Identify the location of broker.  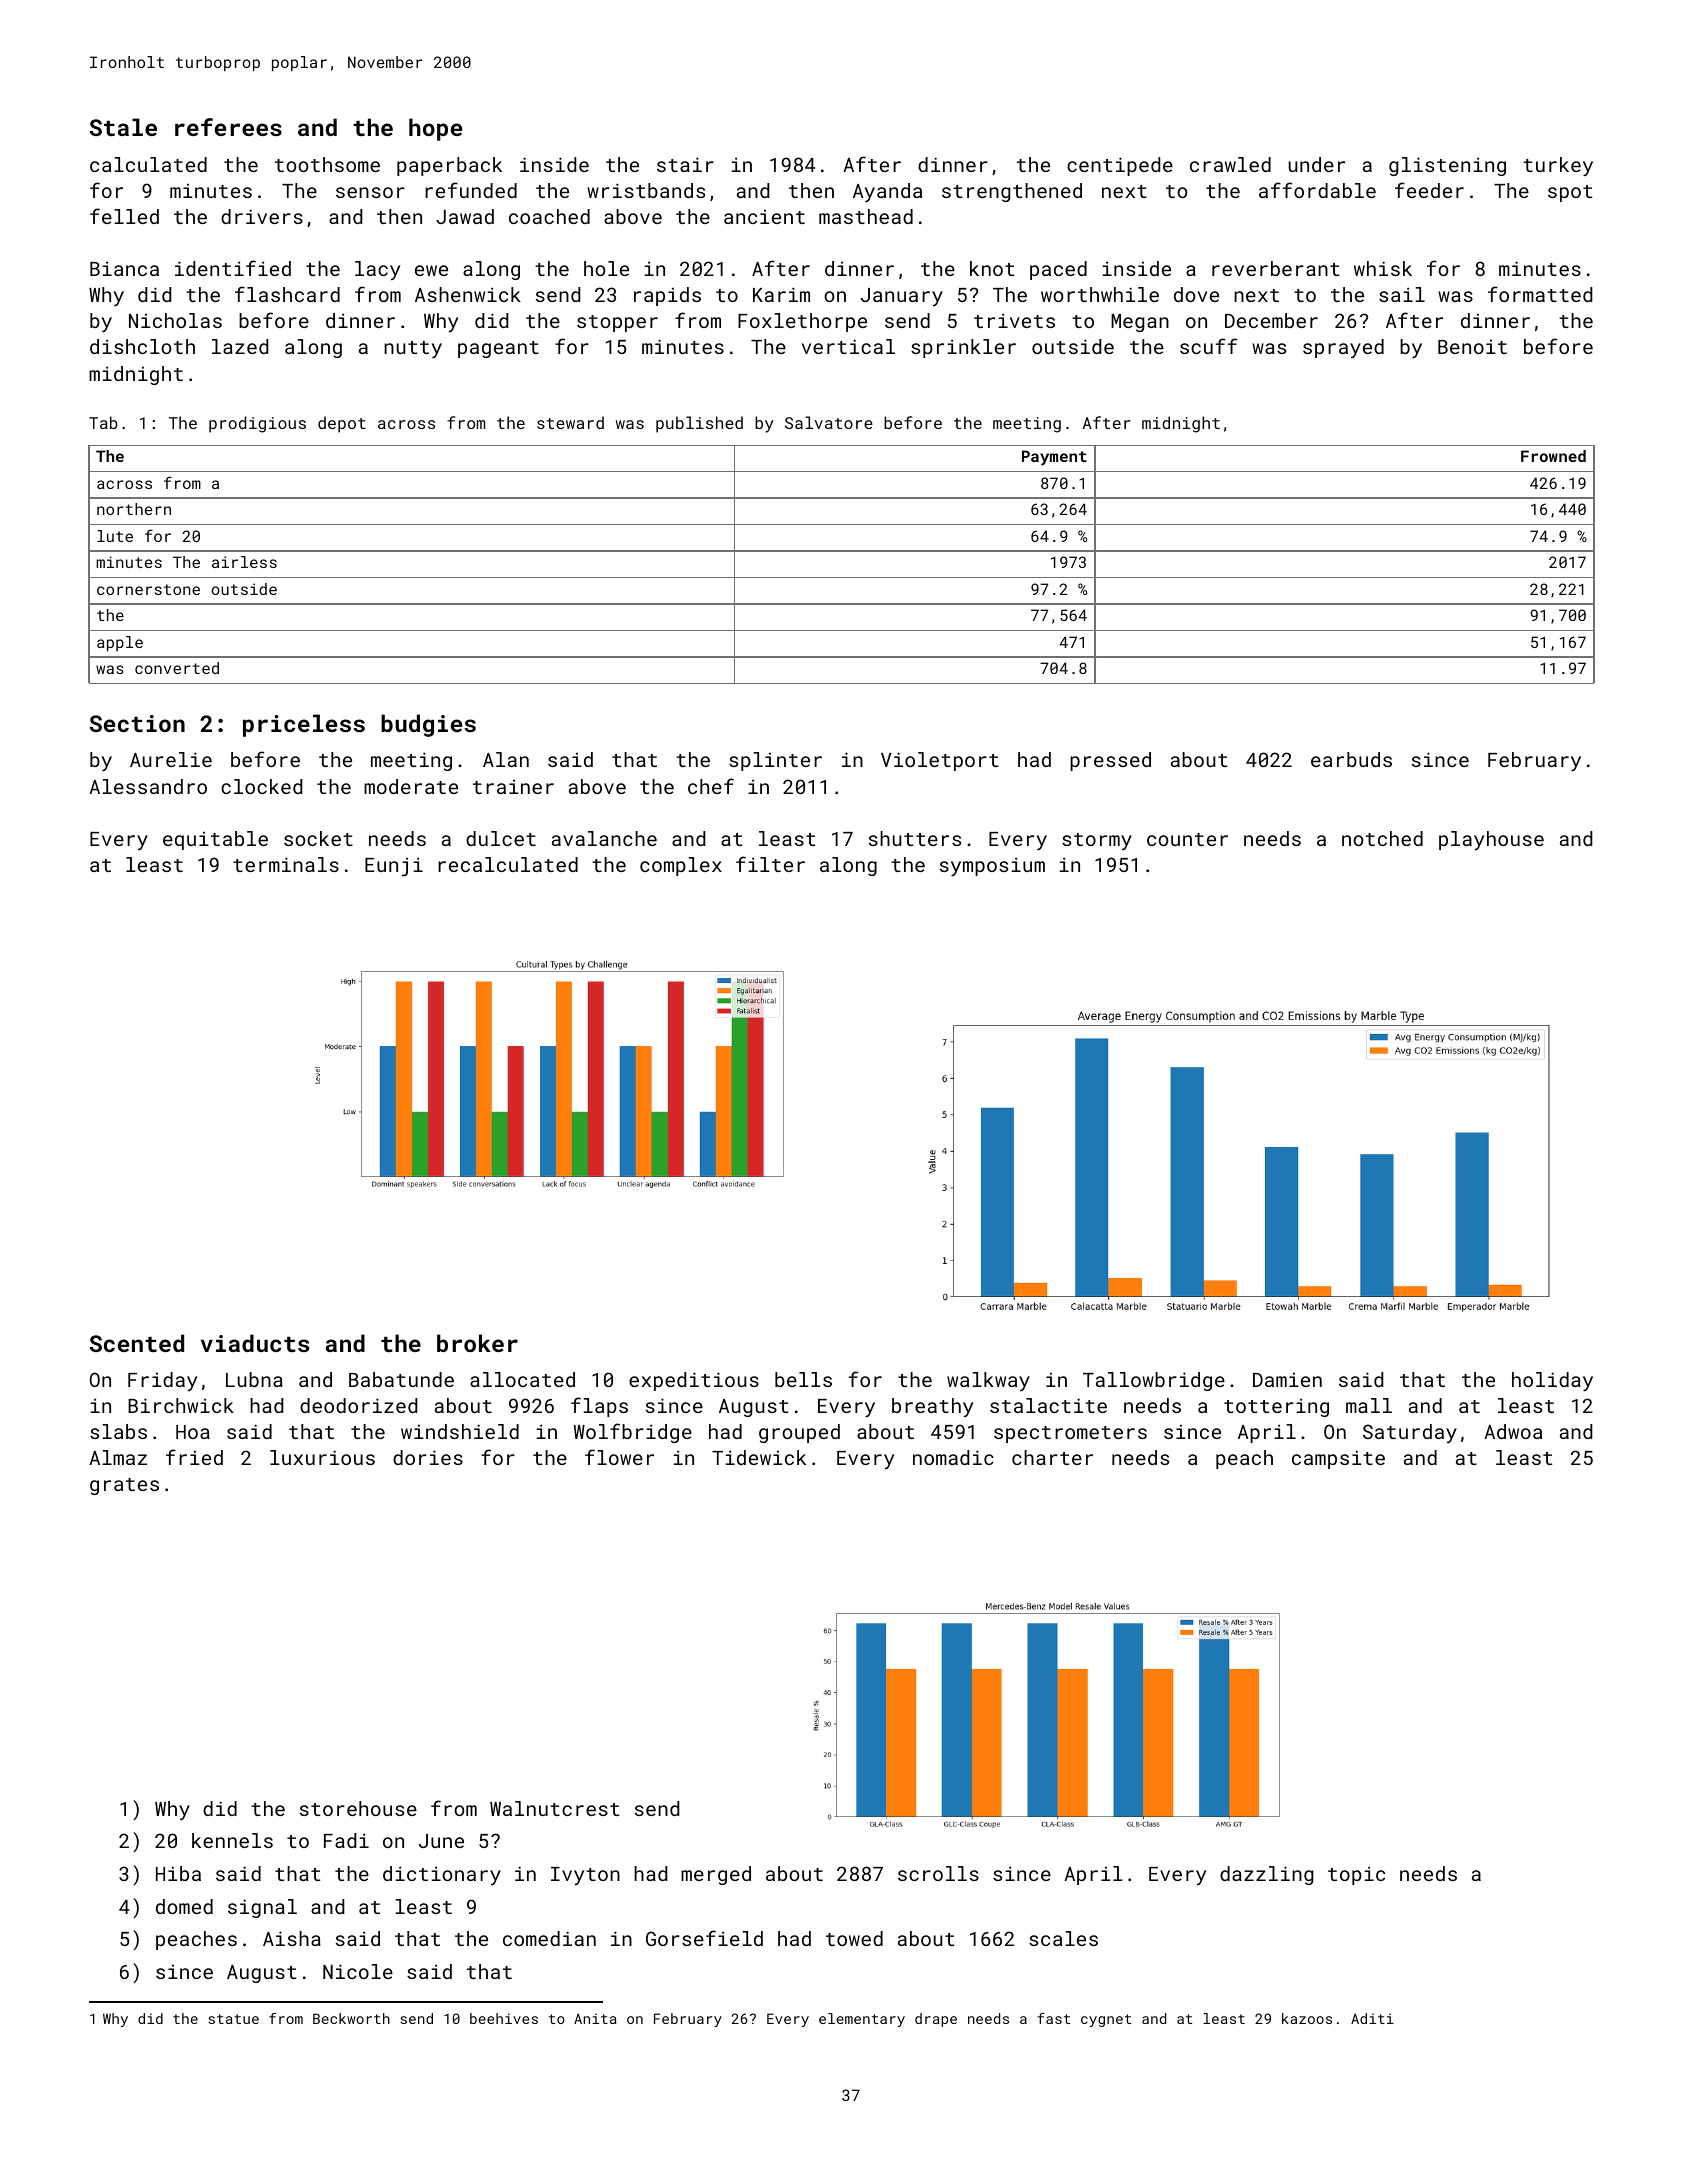
(477, 1343).
